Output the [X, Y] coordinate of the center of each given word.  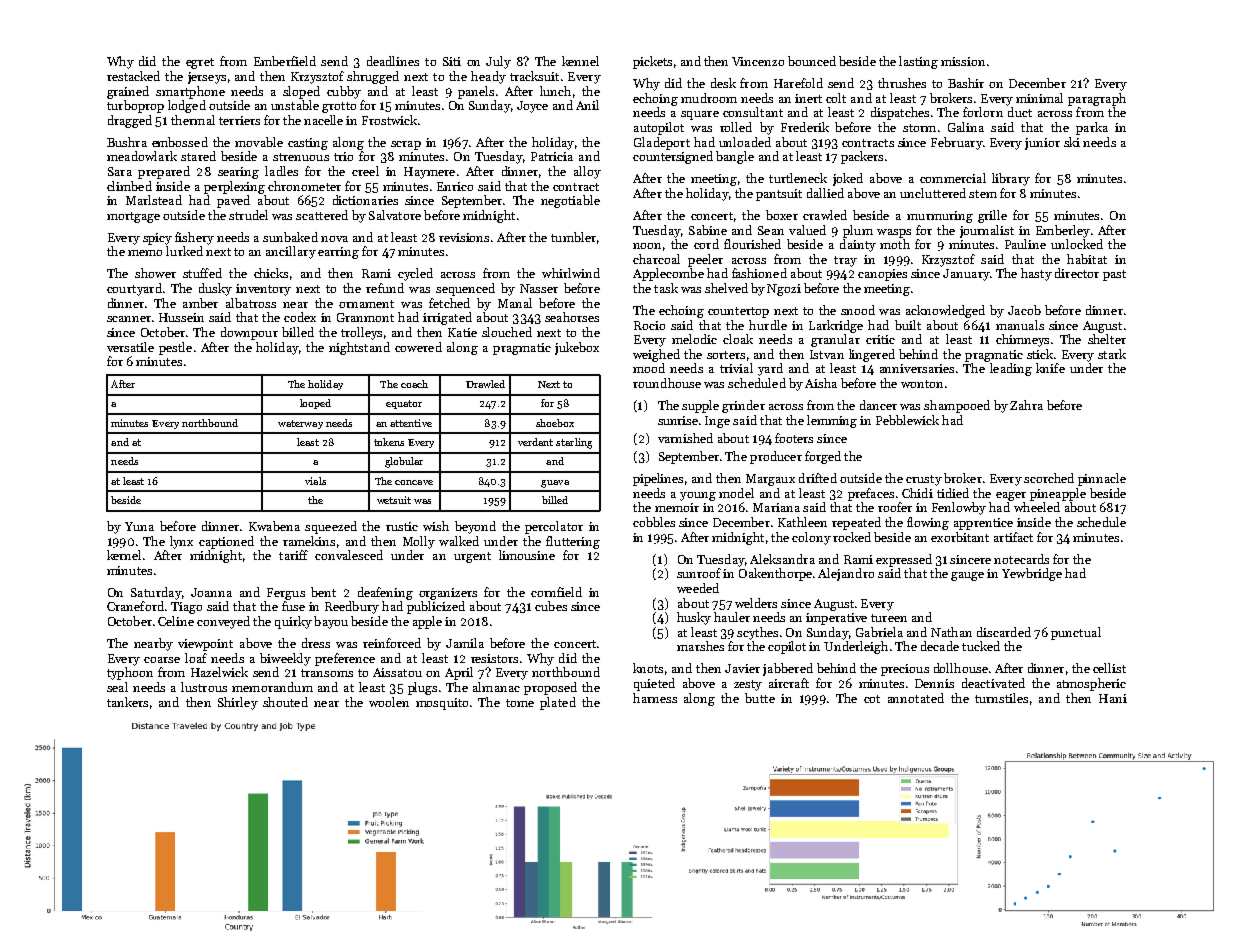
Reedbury [352, 607]
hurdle [768, 325]
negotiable [570, 201]
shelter [1107, 339]
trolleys [361, 333]
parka [1092, 128]
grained [128, 92]
